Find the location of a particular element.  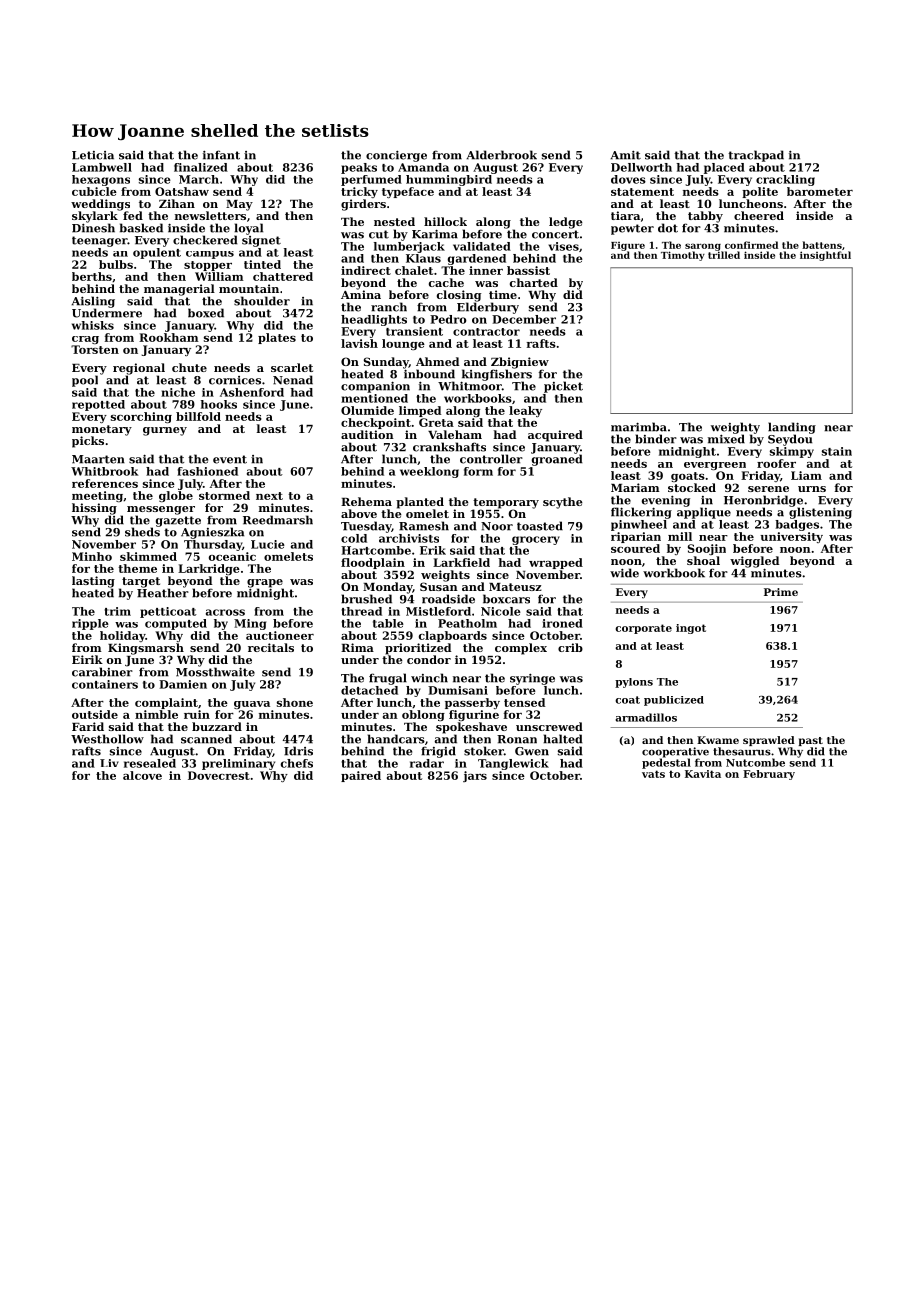

Lambwell is located at coordinates (102, 167).
